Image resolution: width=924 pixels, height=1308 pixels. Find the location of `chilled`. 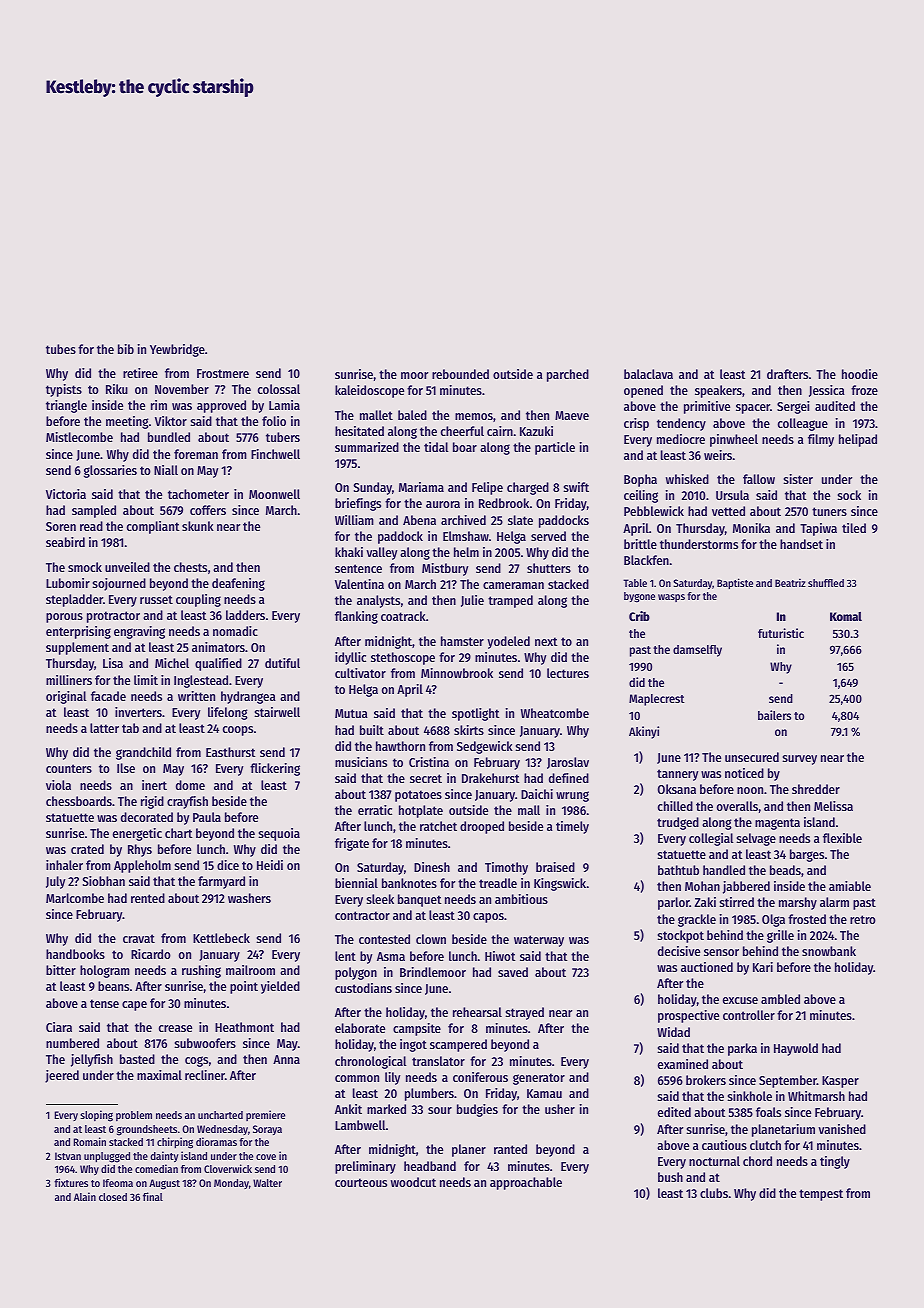

chilled is located at coordinates (675, 806).
